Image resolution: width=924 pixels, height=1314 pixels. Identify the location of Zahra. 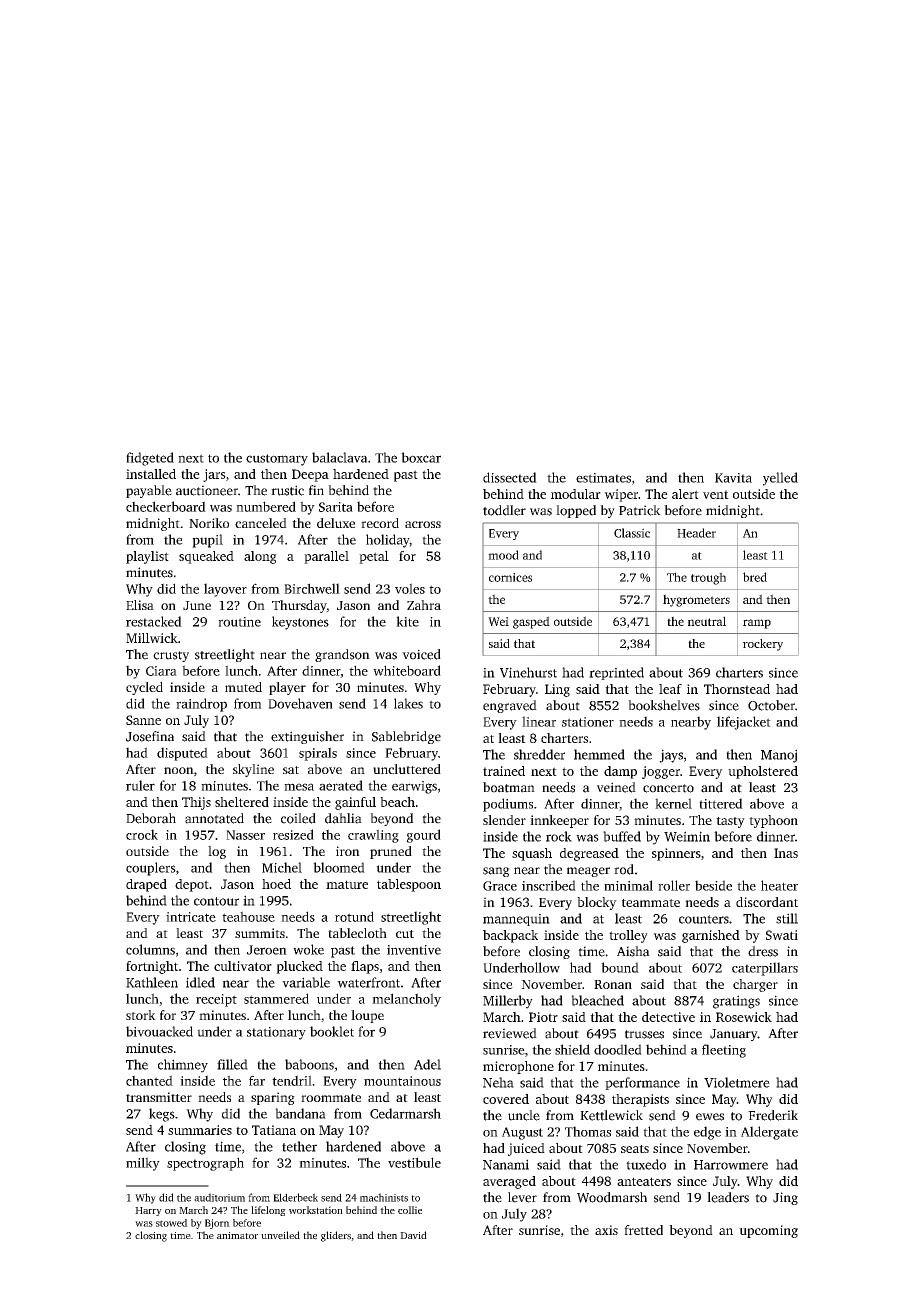
(424, 605).
